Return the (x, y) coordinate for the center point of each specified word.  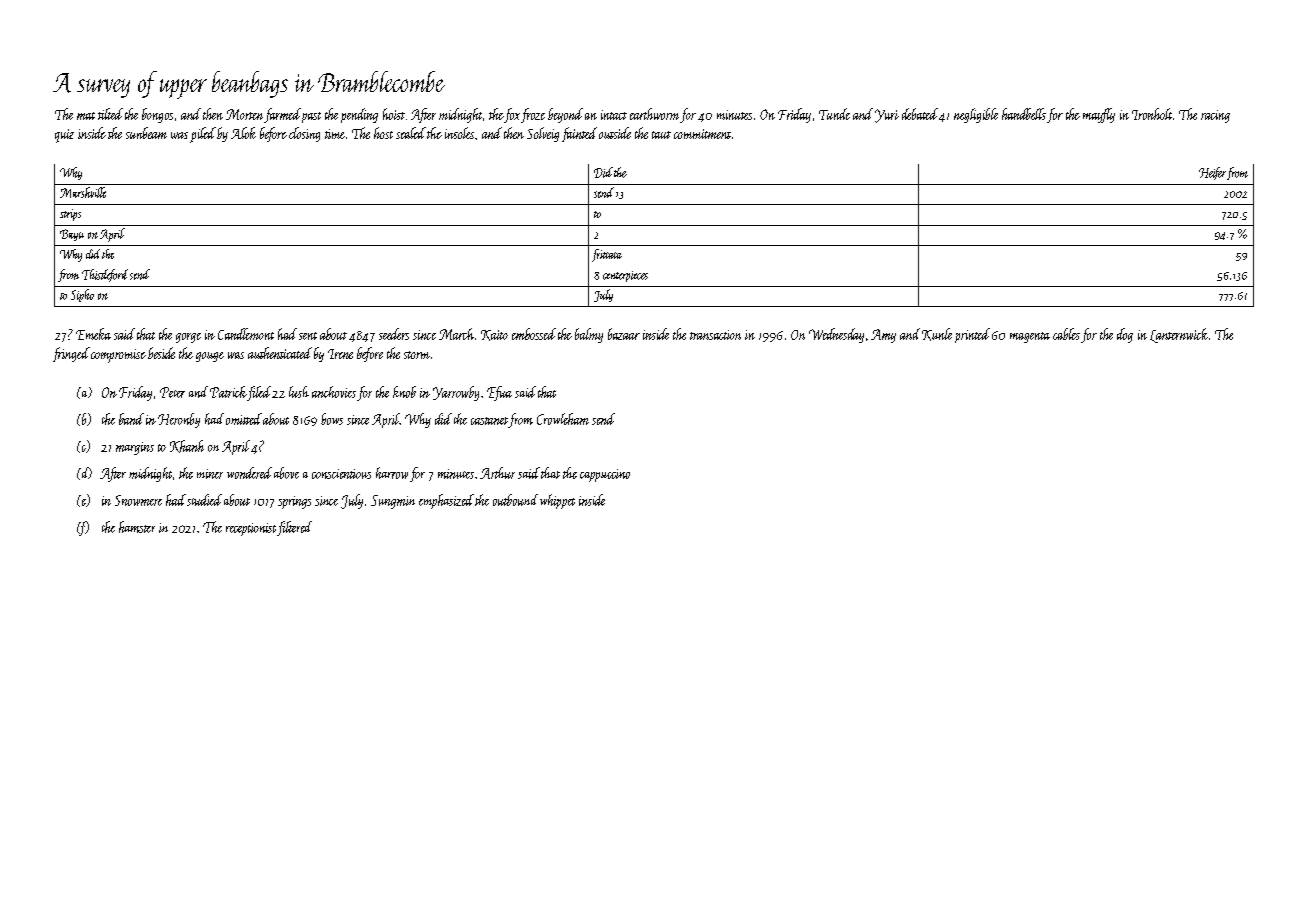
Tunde (834, 114)
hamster (137, 527)
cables (1066, 334)
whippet (557, 501)
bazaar (624, 334)
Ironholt (1152, 114)
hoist (394, 114)
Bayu (72, 235)
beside (161, 353)
